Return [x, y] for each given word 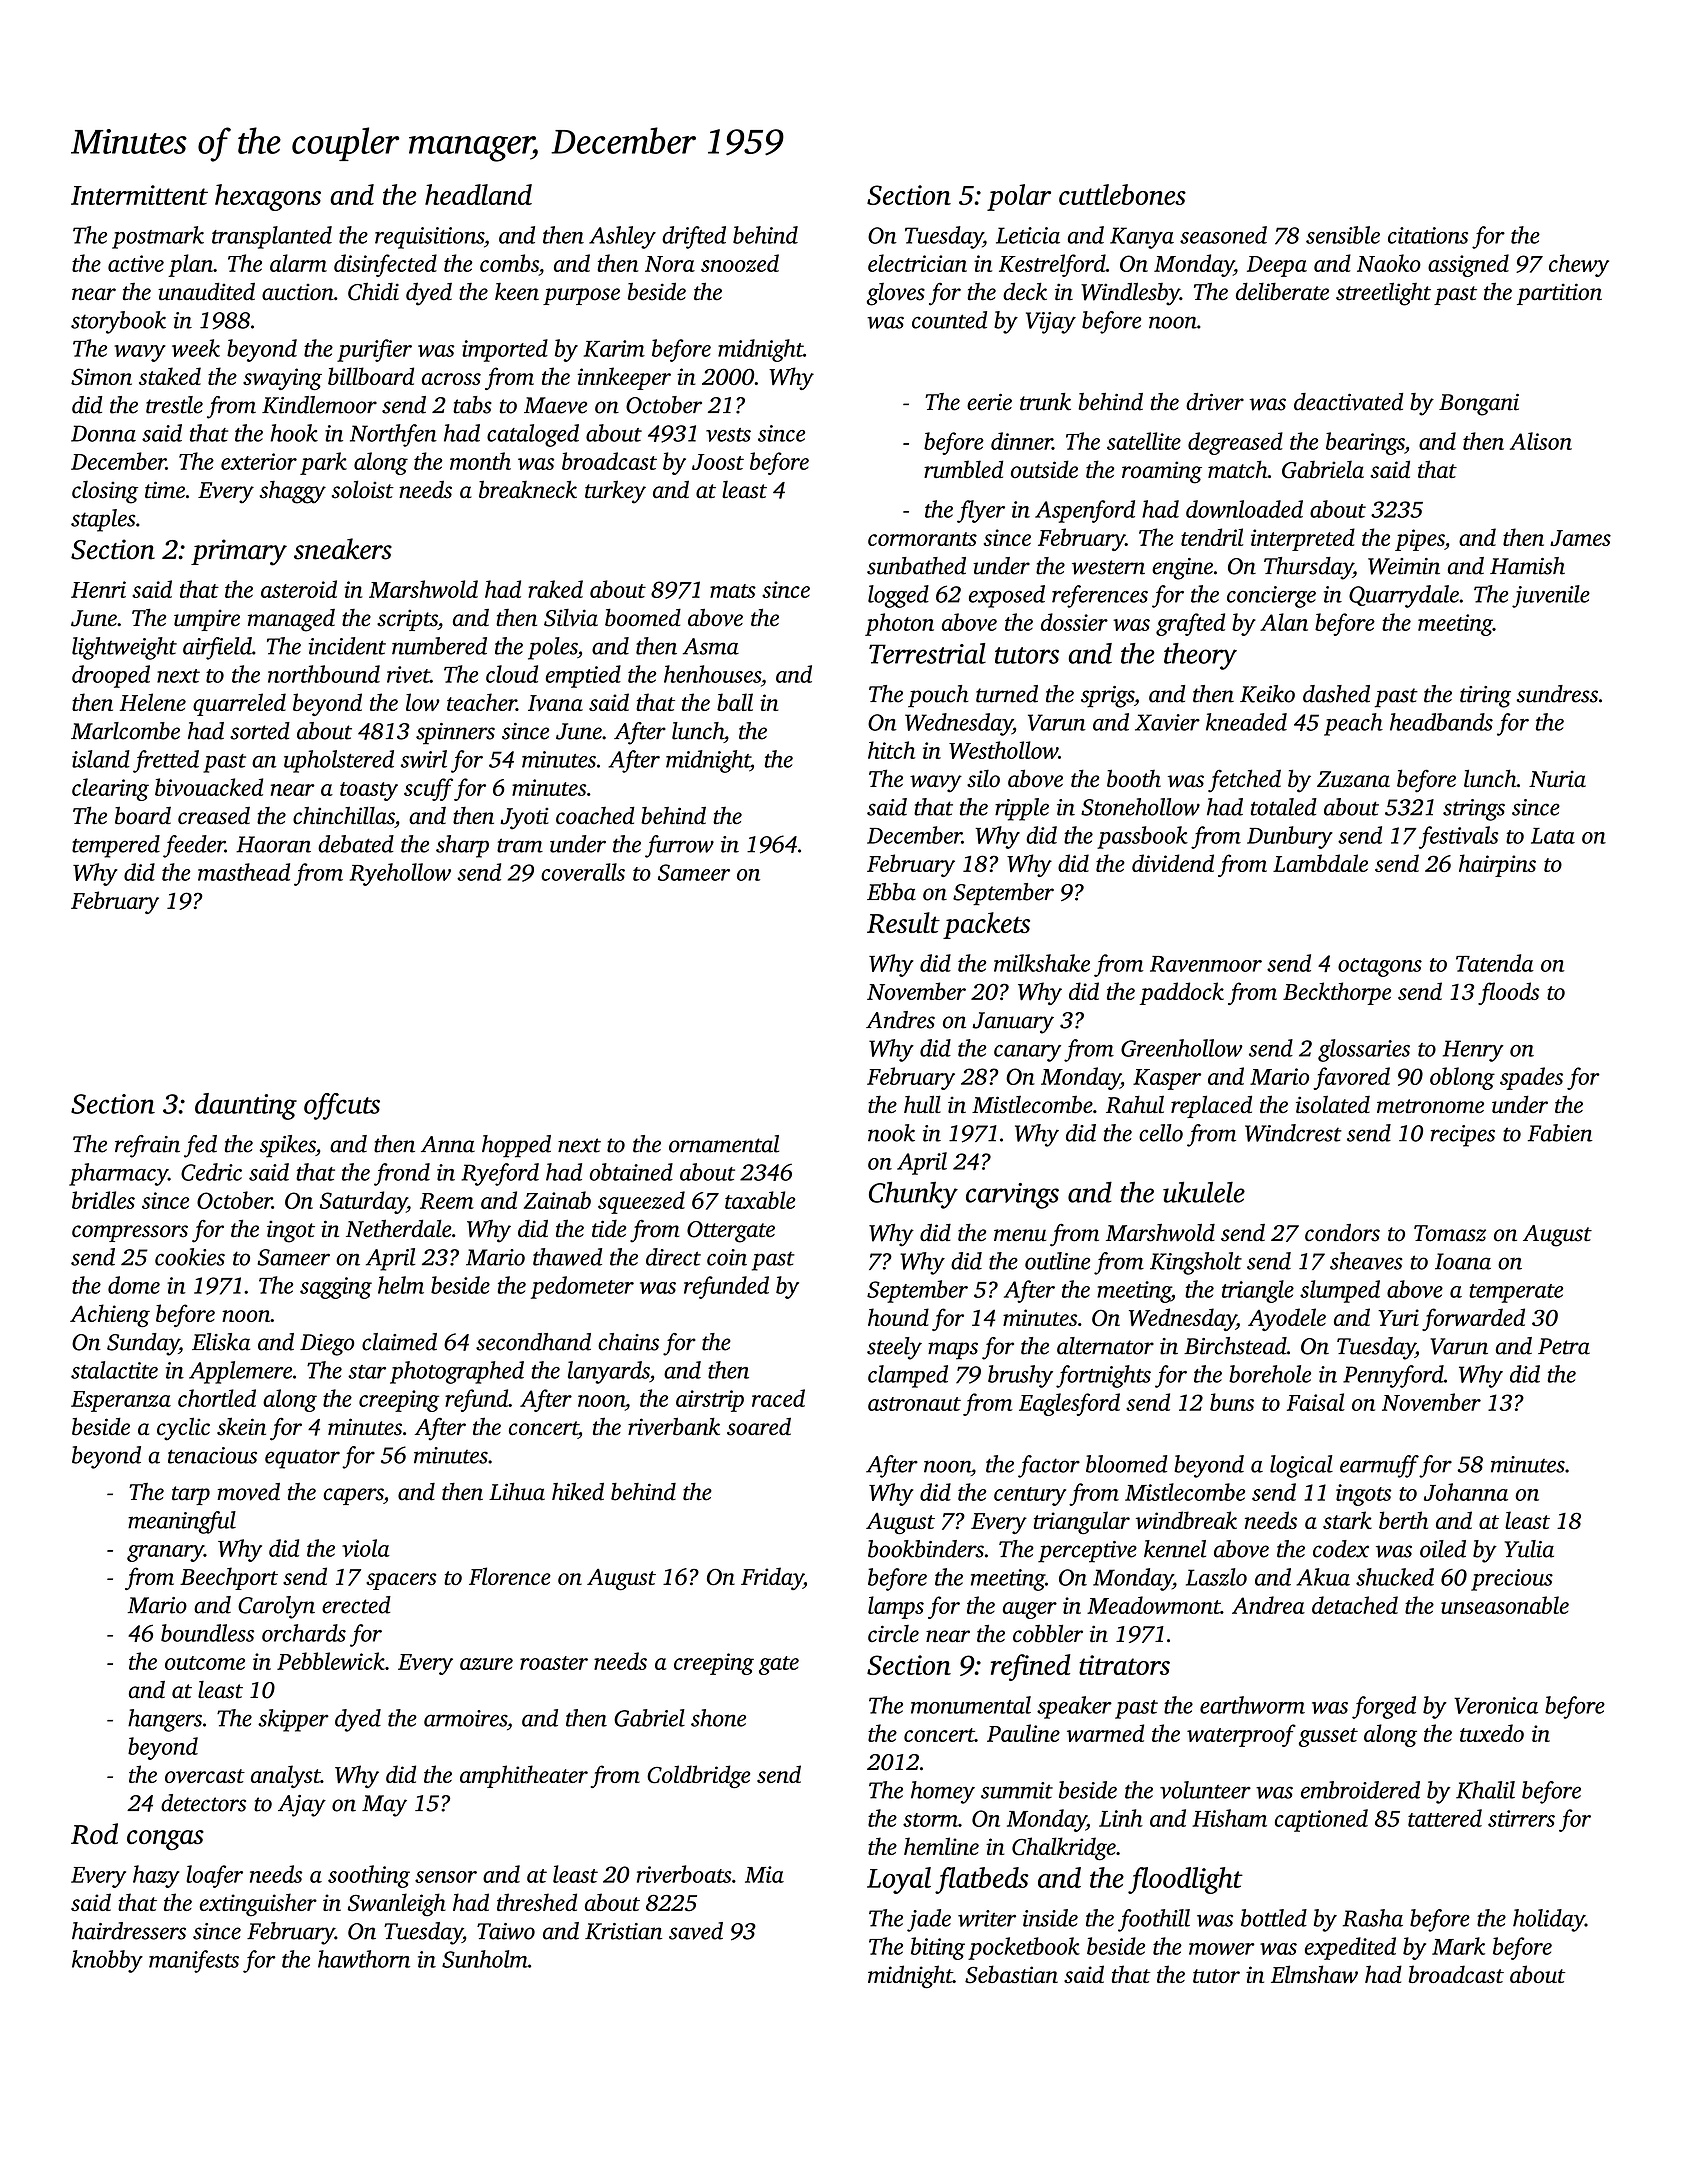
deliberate [1282, 291]
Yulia [1529, 1549]
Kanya [1142, 238]
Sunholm [485, 1959]
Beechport [229, 1578]
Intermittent [139, 195]
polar [1019, 197]
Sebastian [1011, 1974]
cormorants [922, 539]
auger [1030, 1610]
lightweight [124, 648]
